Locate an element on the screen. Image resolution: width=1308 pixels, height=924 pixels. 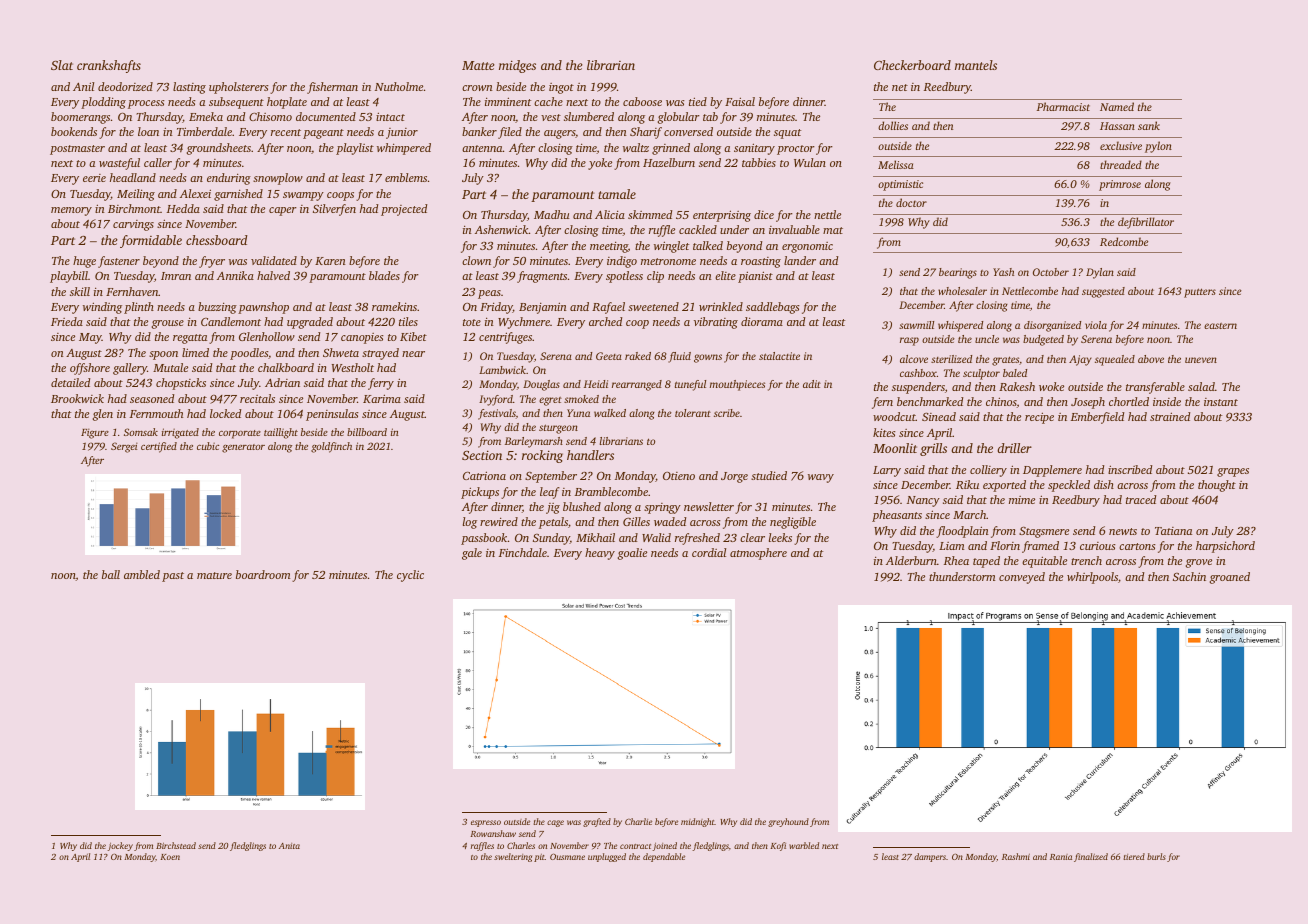
blades is located at coordinates (384, 275).
